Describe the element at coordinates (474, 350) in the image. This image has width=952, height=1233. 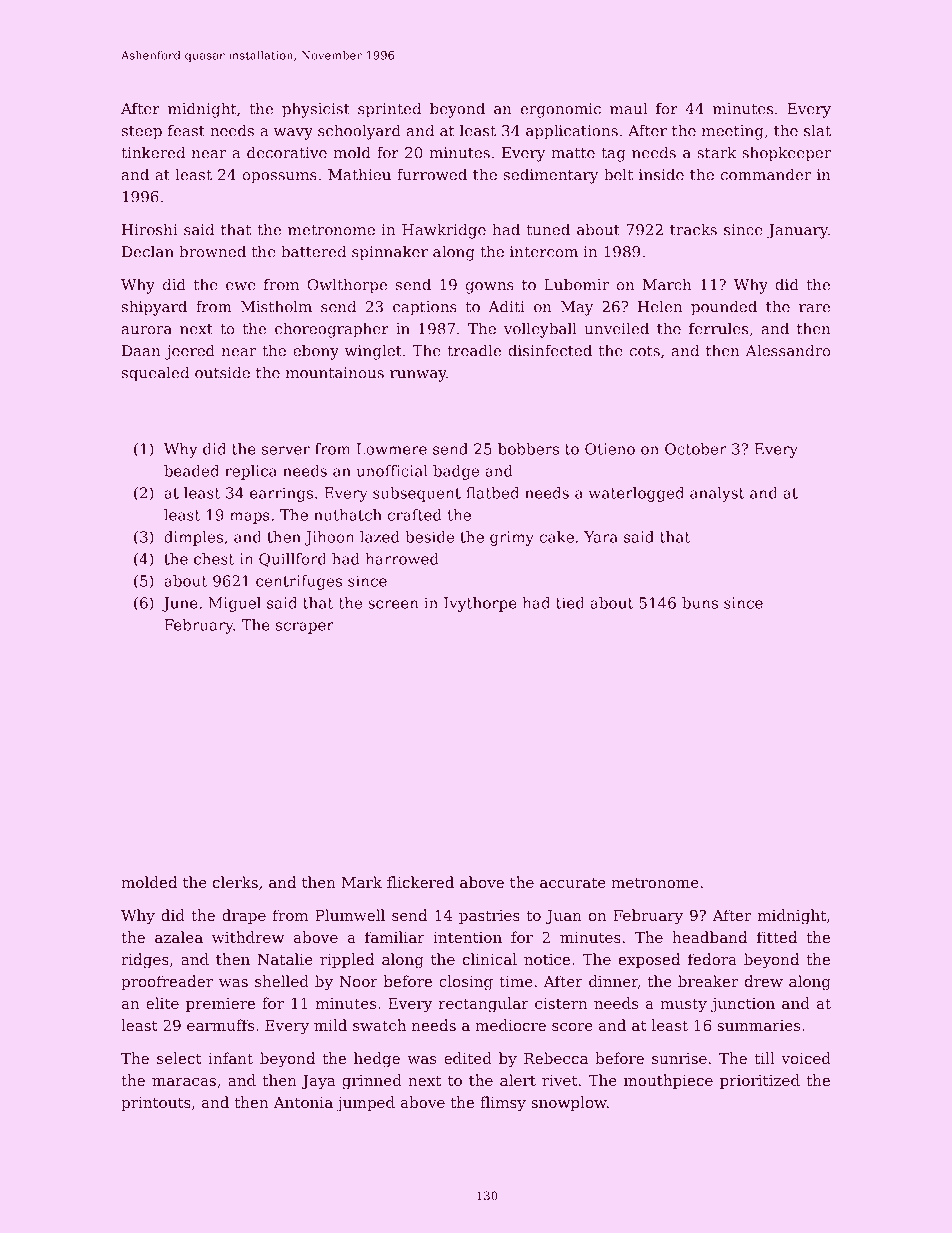
I see `treadle` at that location.
